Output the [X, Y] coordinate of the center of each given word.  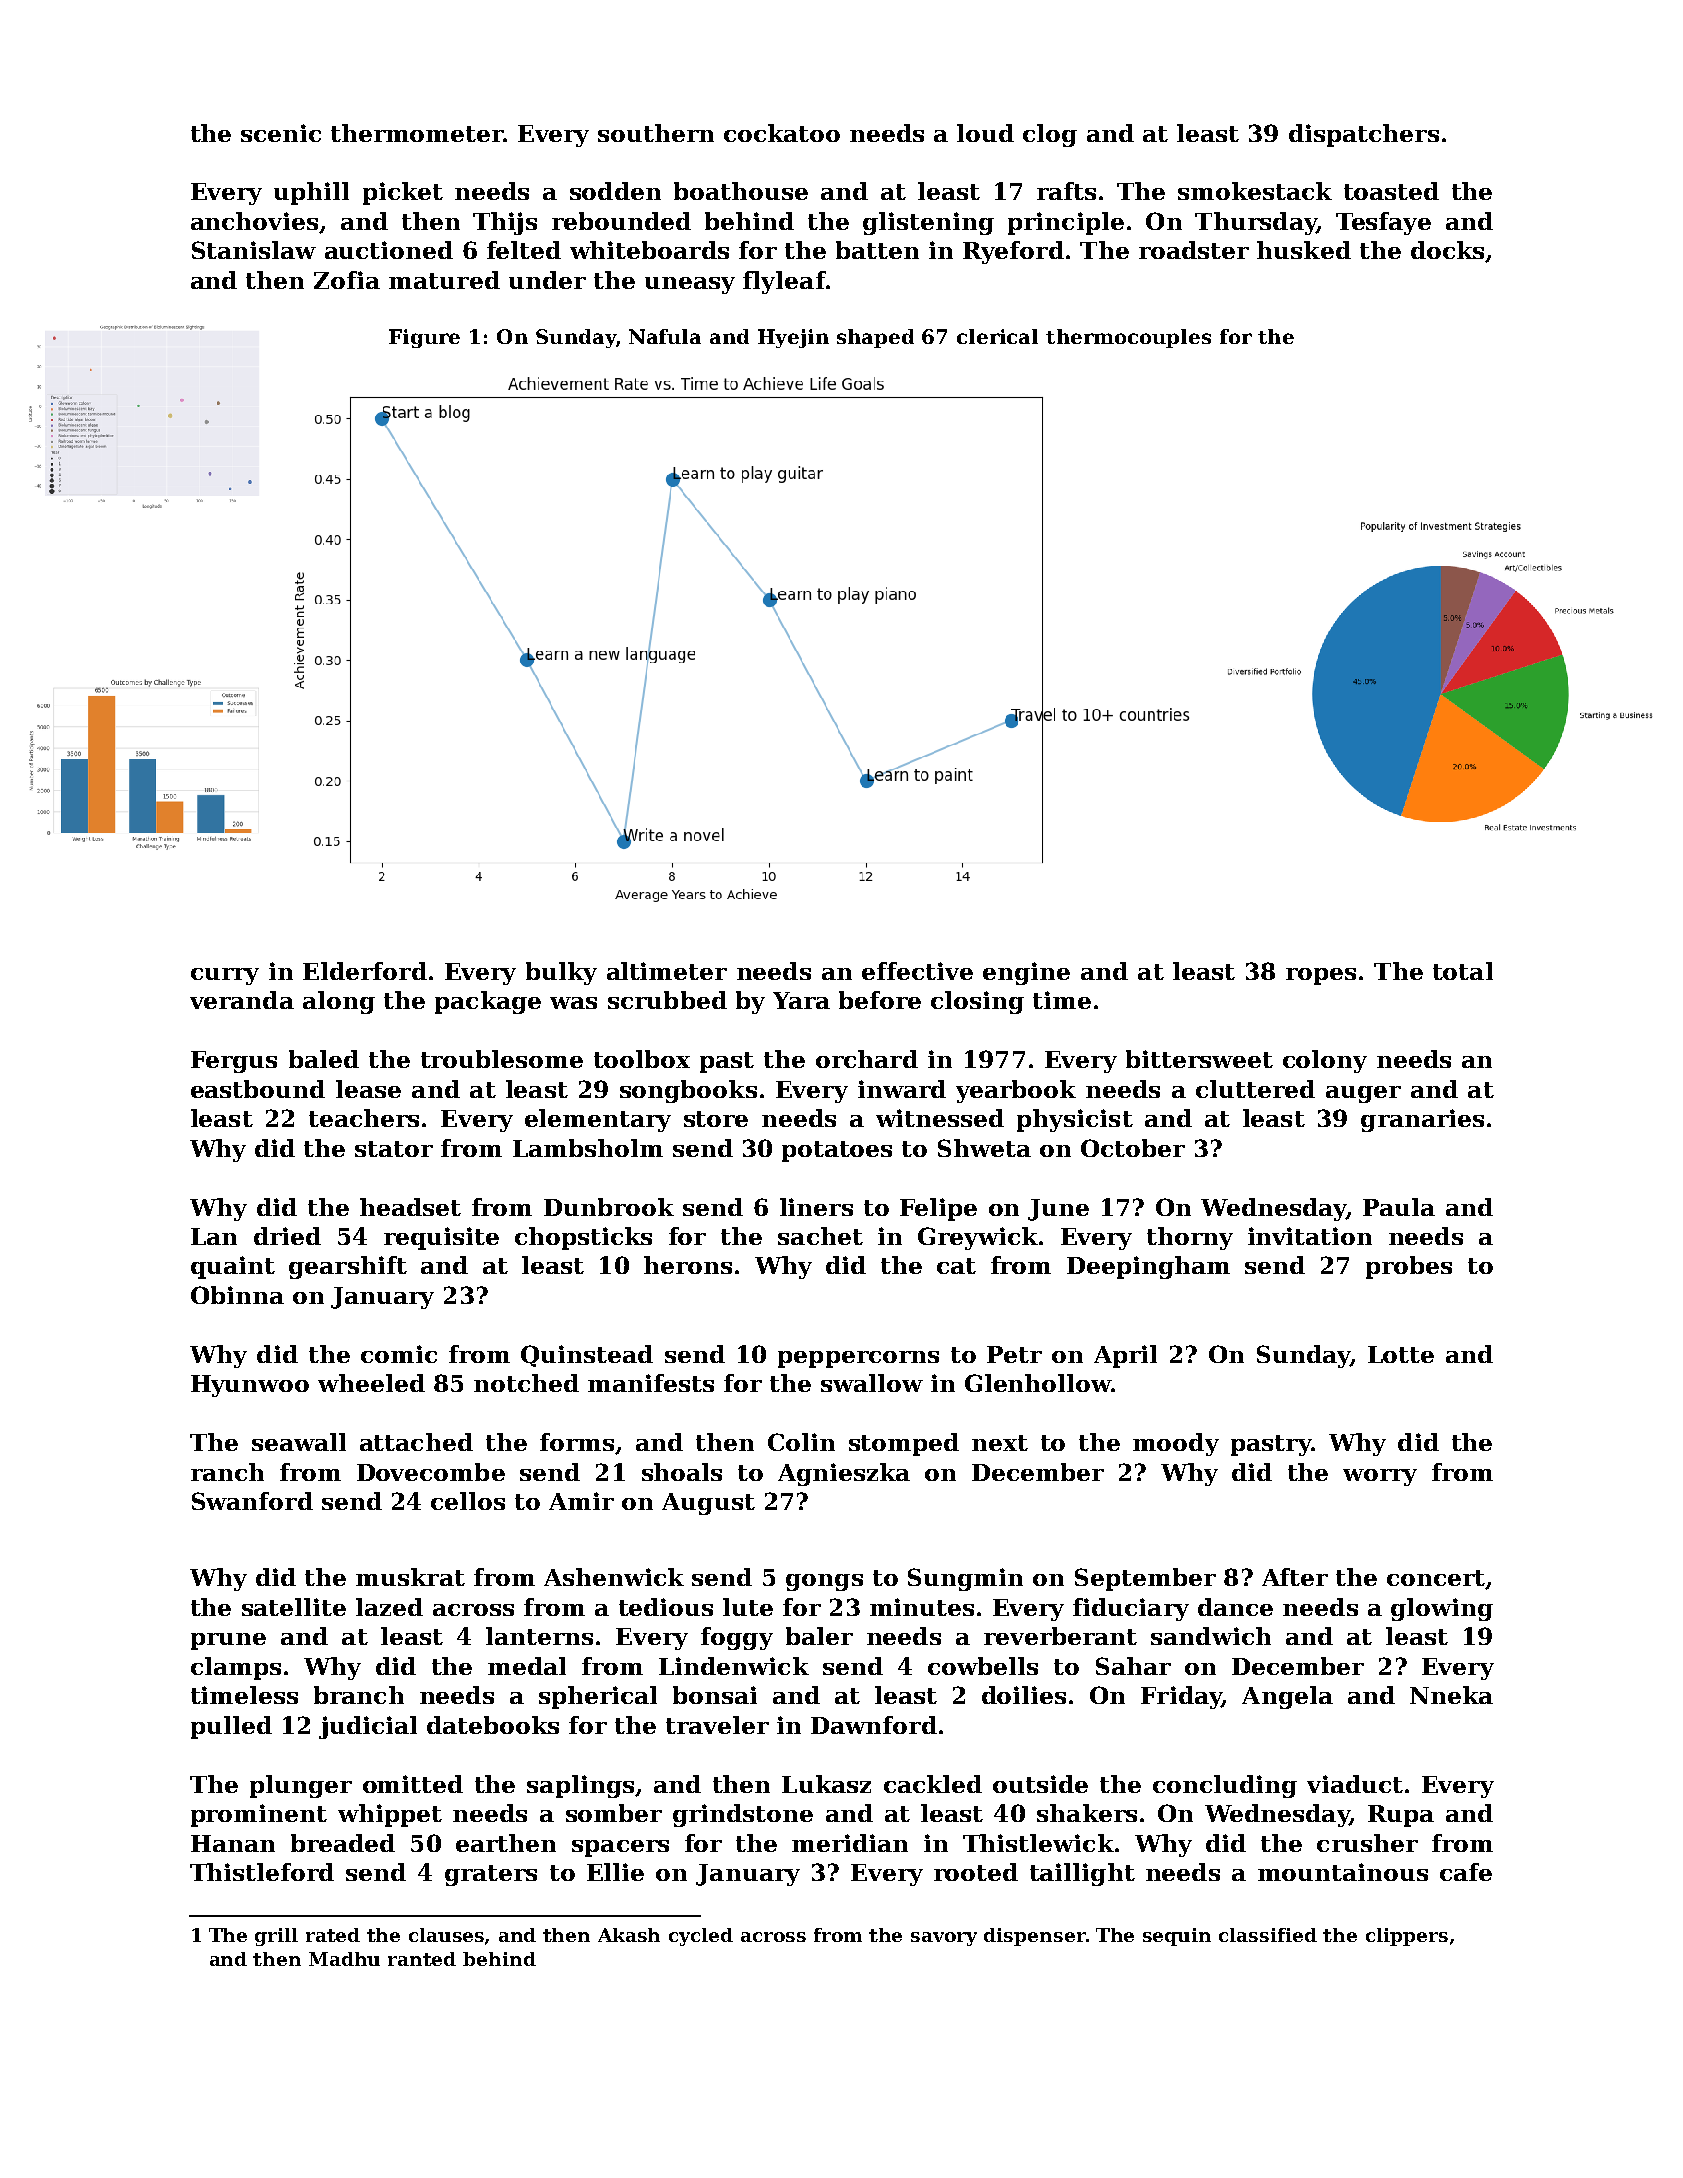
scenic [281, 133]
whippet [390, 1815]
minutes [922, 1607]
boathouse [741, 191]
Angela [1287, 1697]
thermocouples [1128, 338]
